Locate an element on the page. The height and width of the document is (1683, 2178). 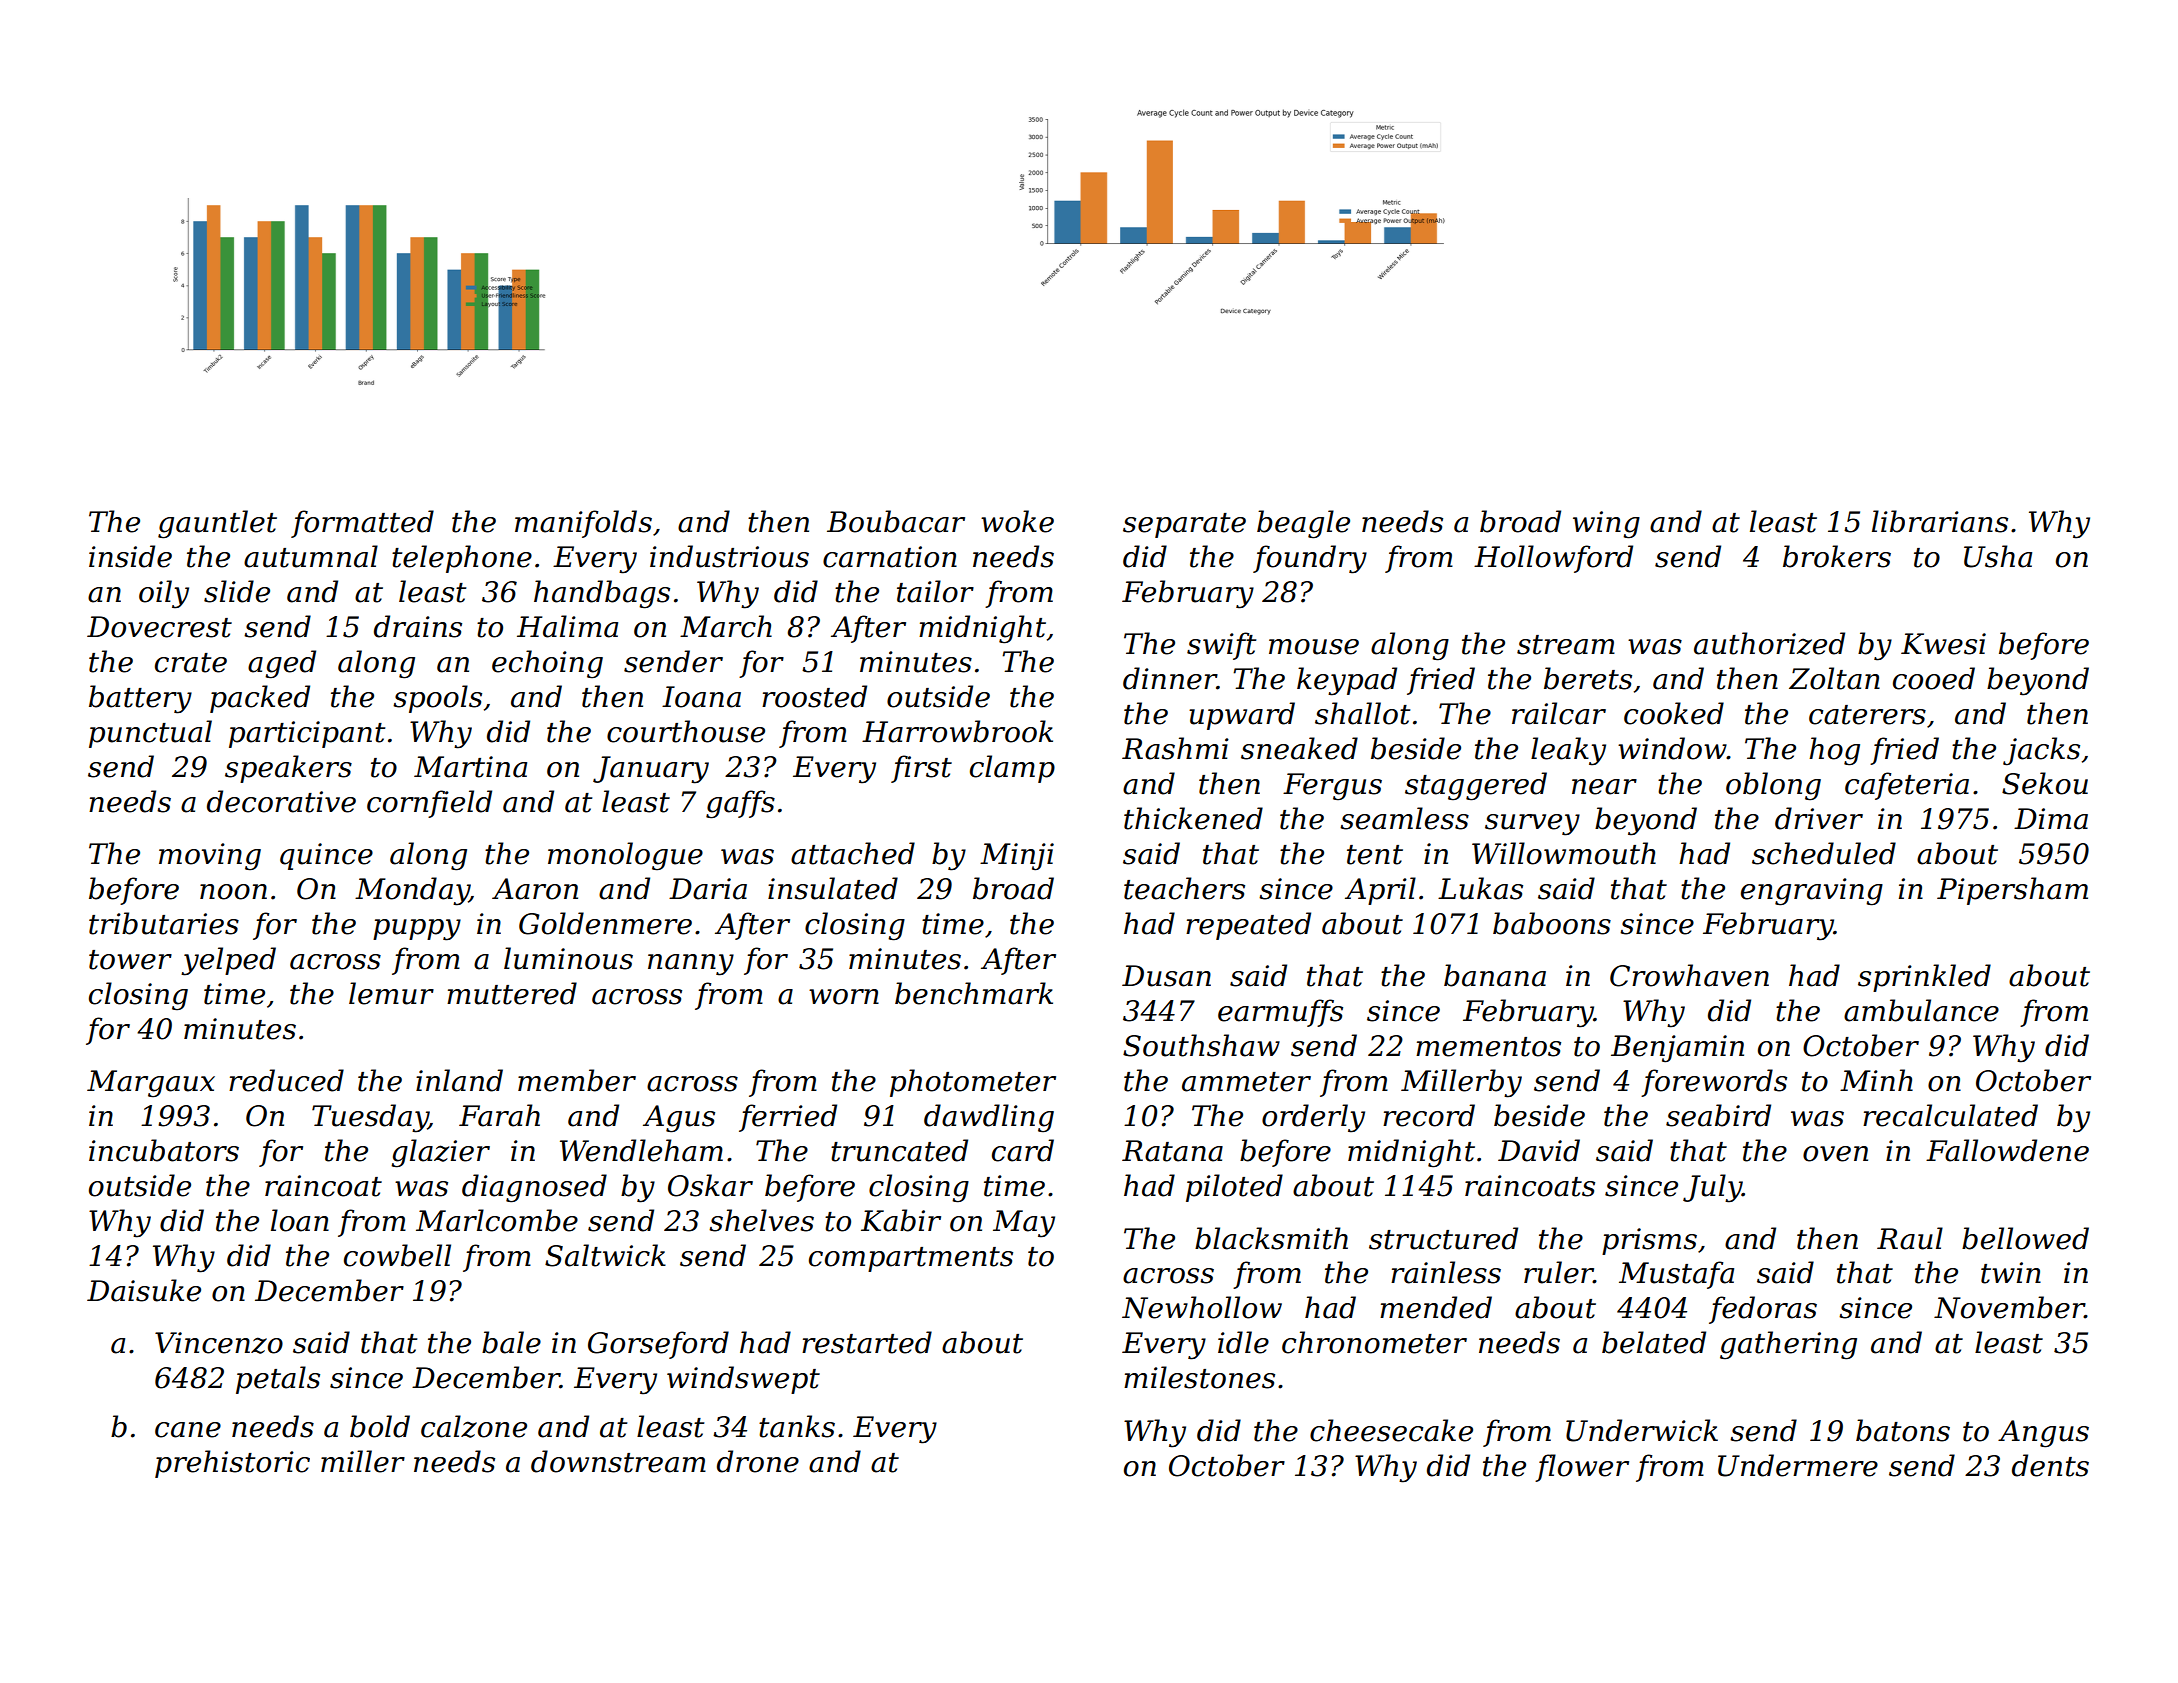
ammeter is located at coordinates (1246, 1082).
